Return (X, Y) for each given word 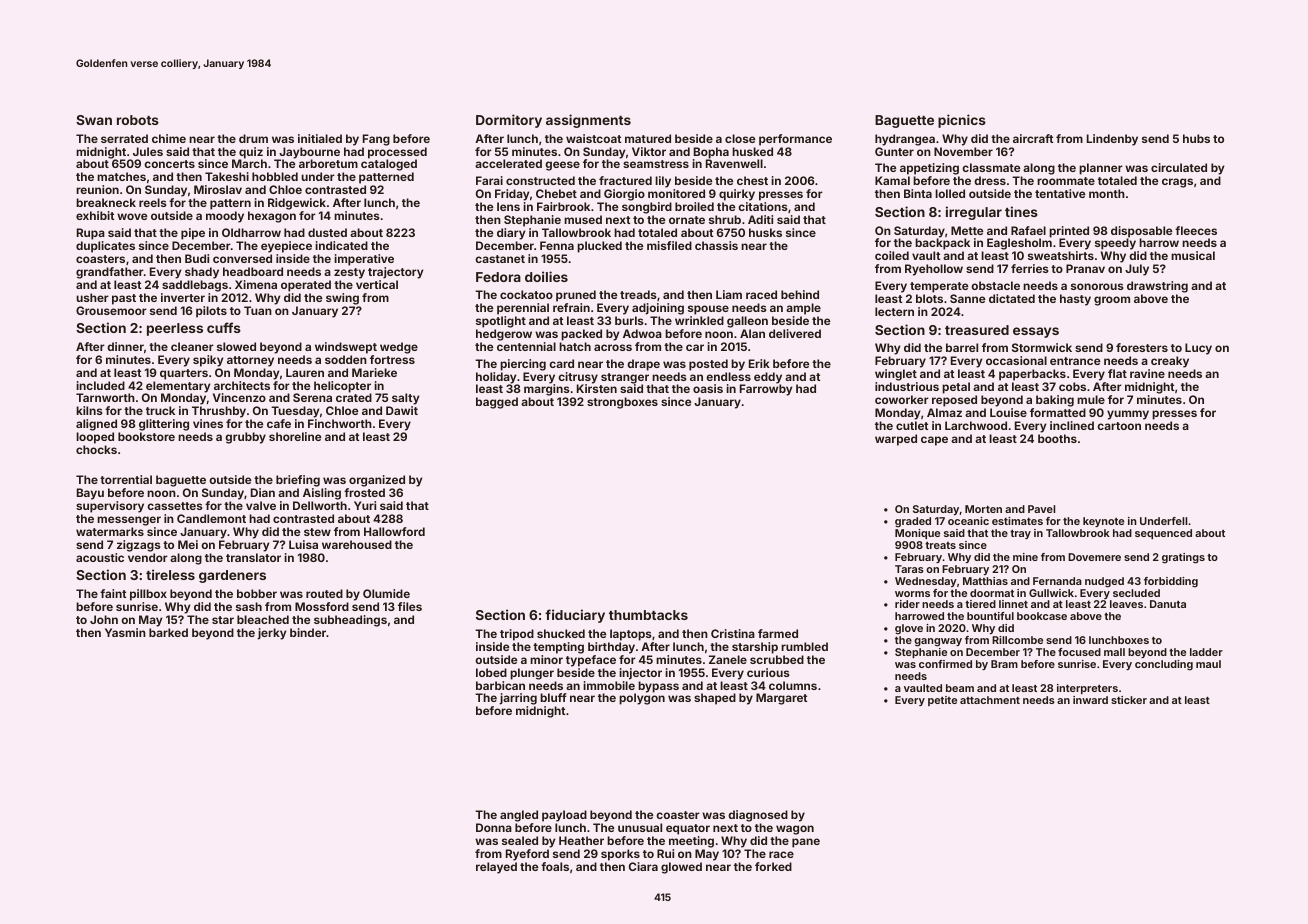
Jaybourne (309, 153)
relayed (496, 868)
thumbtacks (648, 615)
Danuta (1168, 604)
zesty (349, 273)
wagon (795, 830)
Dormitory (509, 121)
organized (377, 481)
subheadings (350, 621)
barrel (962, 347)
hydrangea (905, 140)
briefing (298, 481)
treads (638, 294)
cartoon (1119, 426)
